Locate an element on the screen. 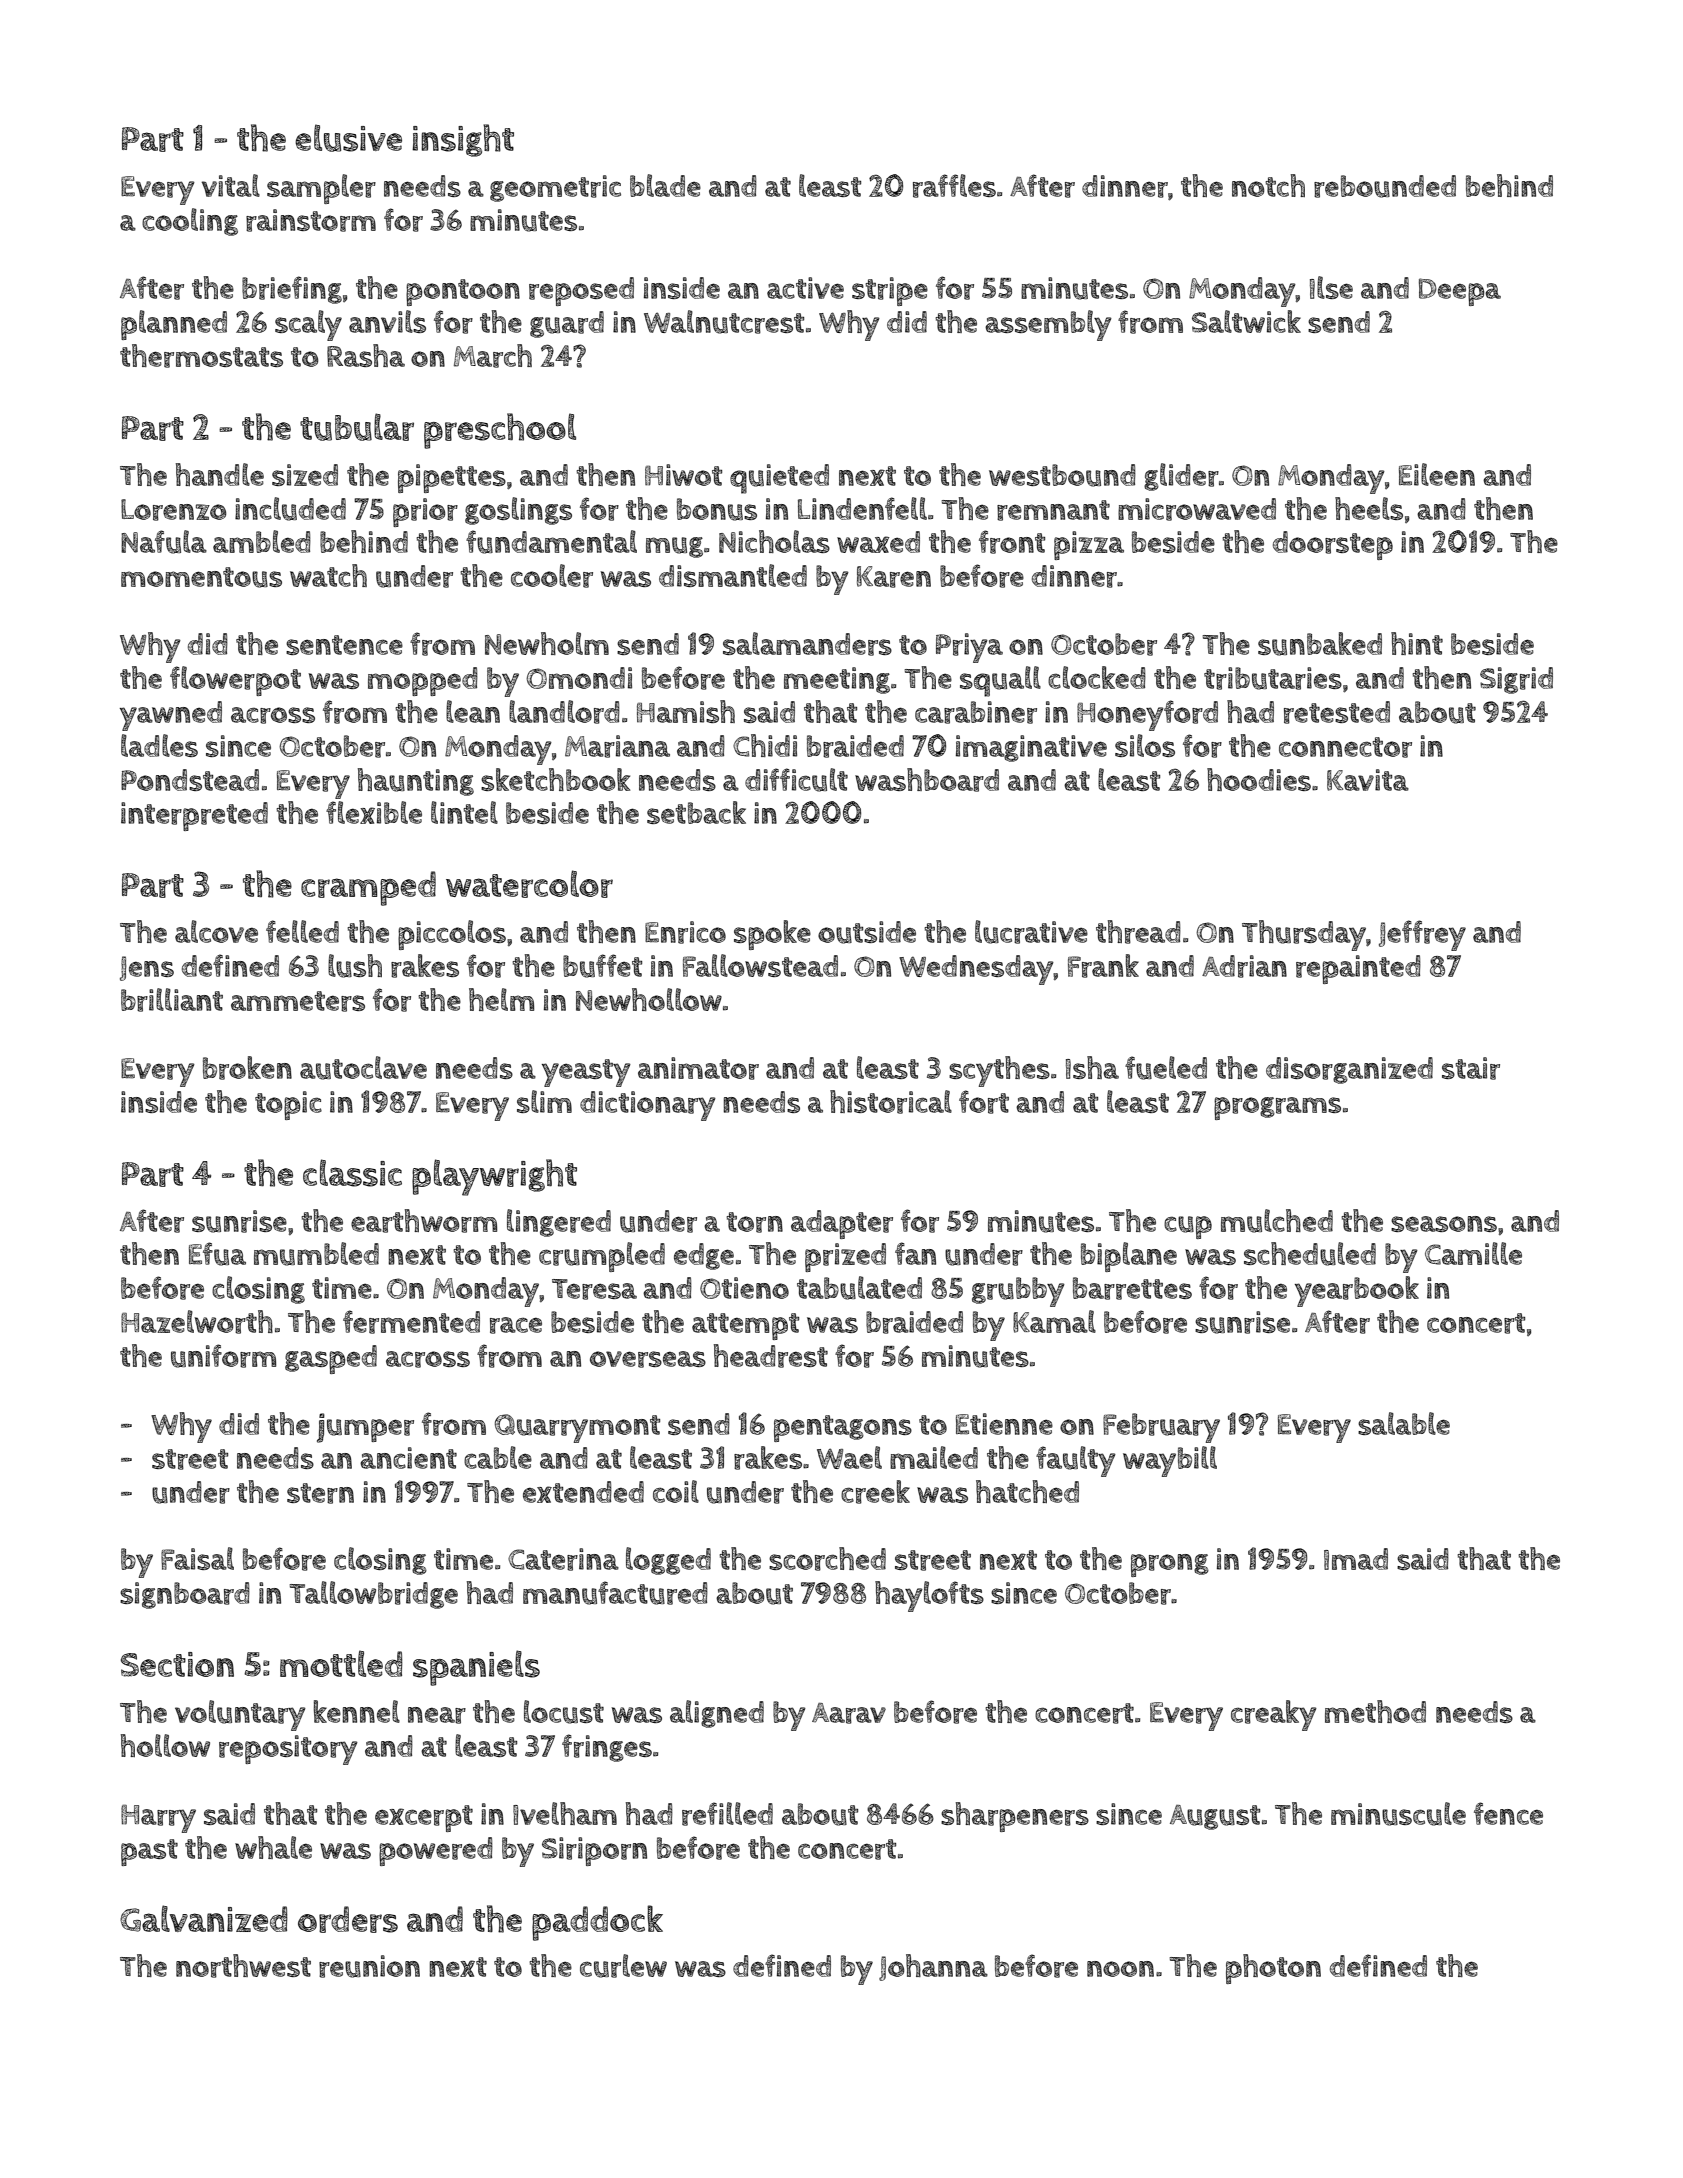 This screenshot has width=1683, height=2178. blade is located at coordinates (665, 185).
